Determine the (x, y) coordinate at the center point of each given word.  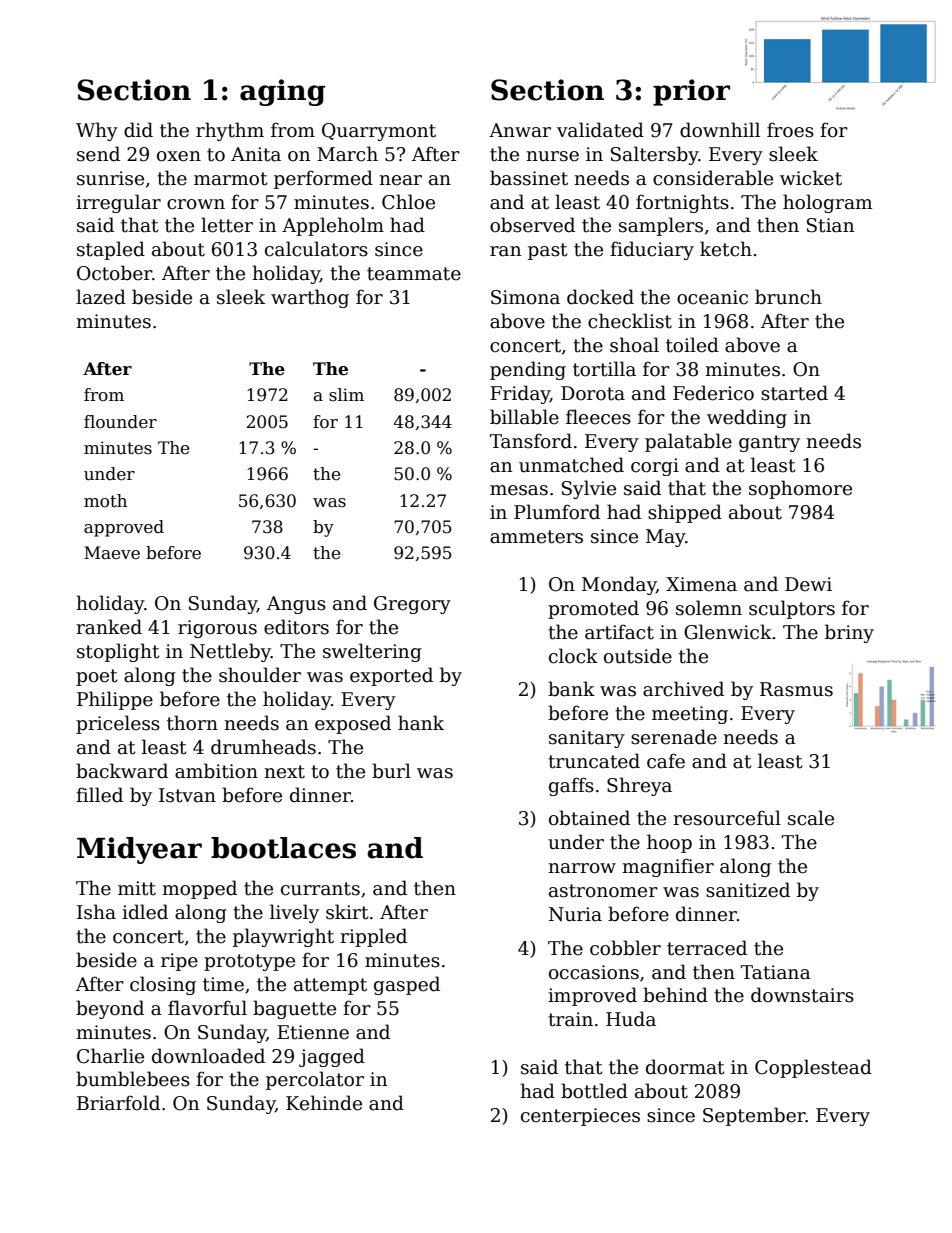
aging (283, 92)
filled (99, 795)
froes (790, 130)
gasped (407, 985)
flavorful (207, 1008)
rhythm (230, 131)
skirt (347, 912)
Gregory (412, 605)
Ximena (701, 584)
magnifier (668, 867)
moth (105, 501)
